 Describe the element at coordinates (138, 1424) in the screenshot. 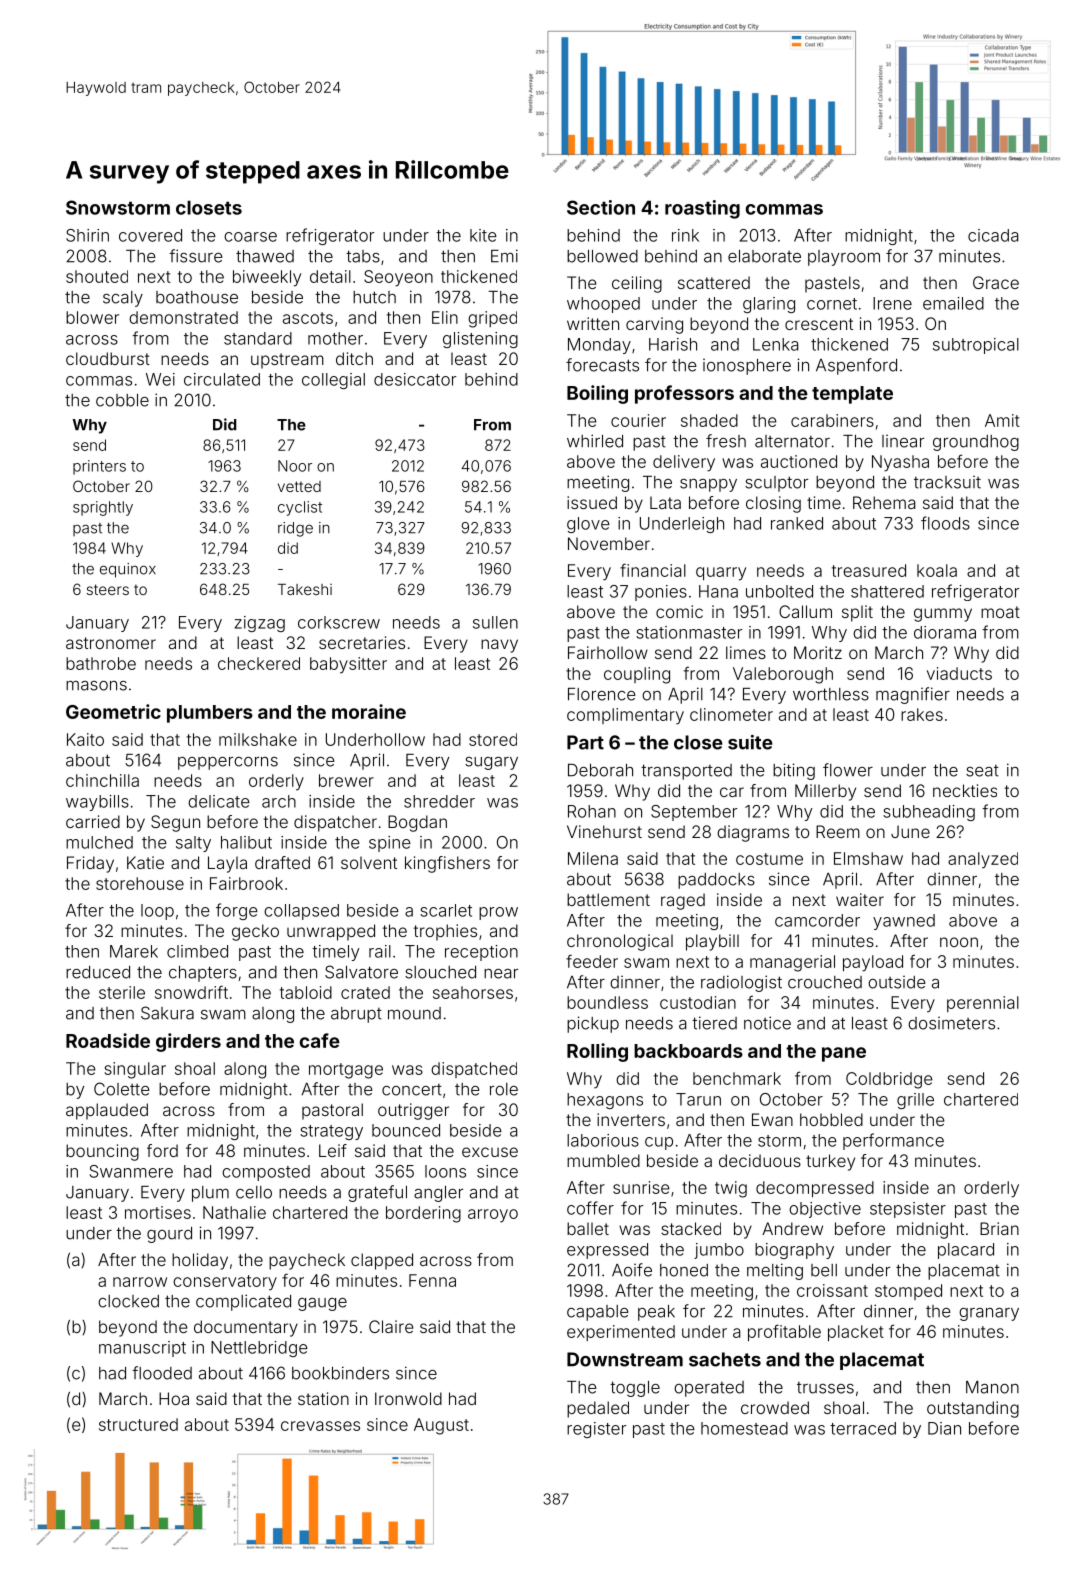

I see `structured` at that location.
